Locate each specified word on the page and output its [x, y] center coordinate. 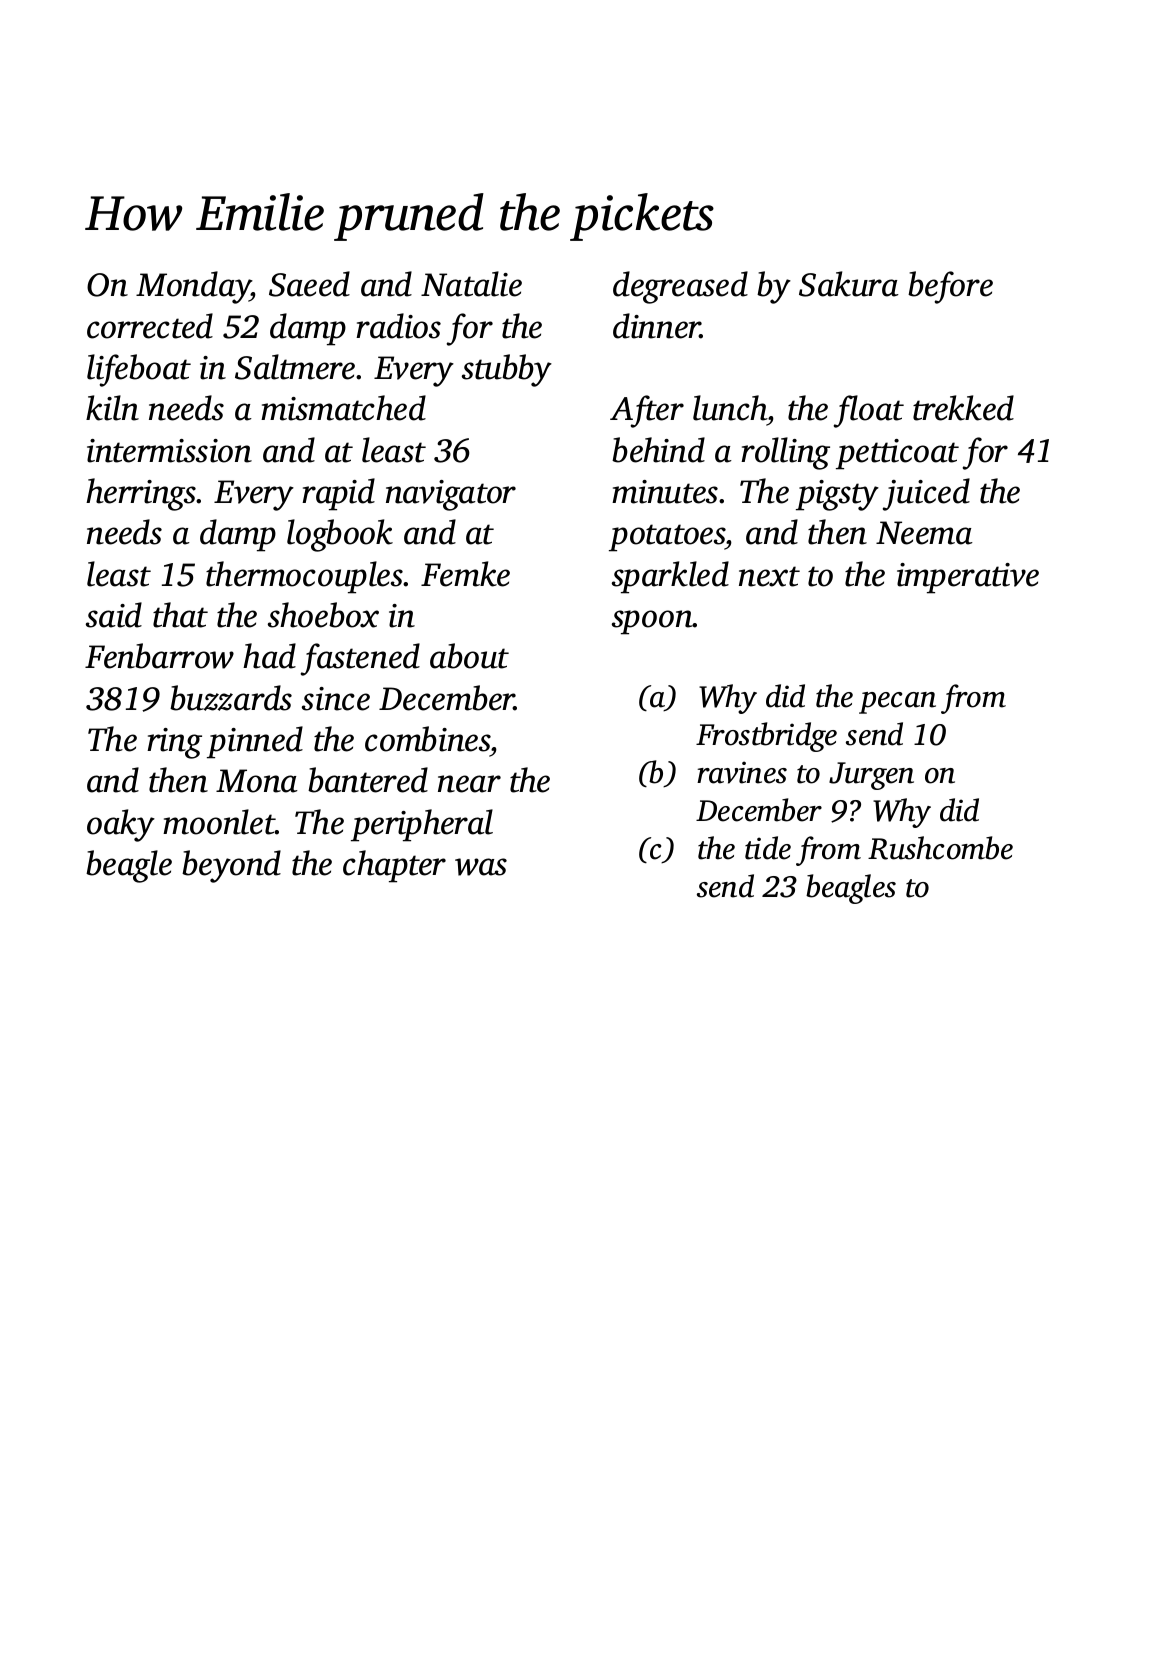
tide [768, 848]
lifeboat [139, 370]
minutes [665, 492]
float [869, 411]
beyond [231, 866]
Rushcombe [940, 848]
